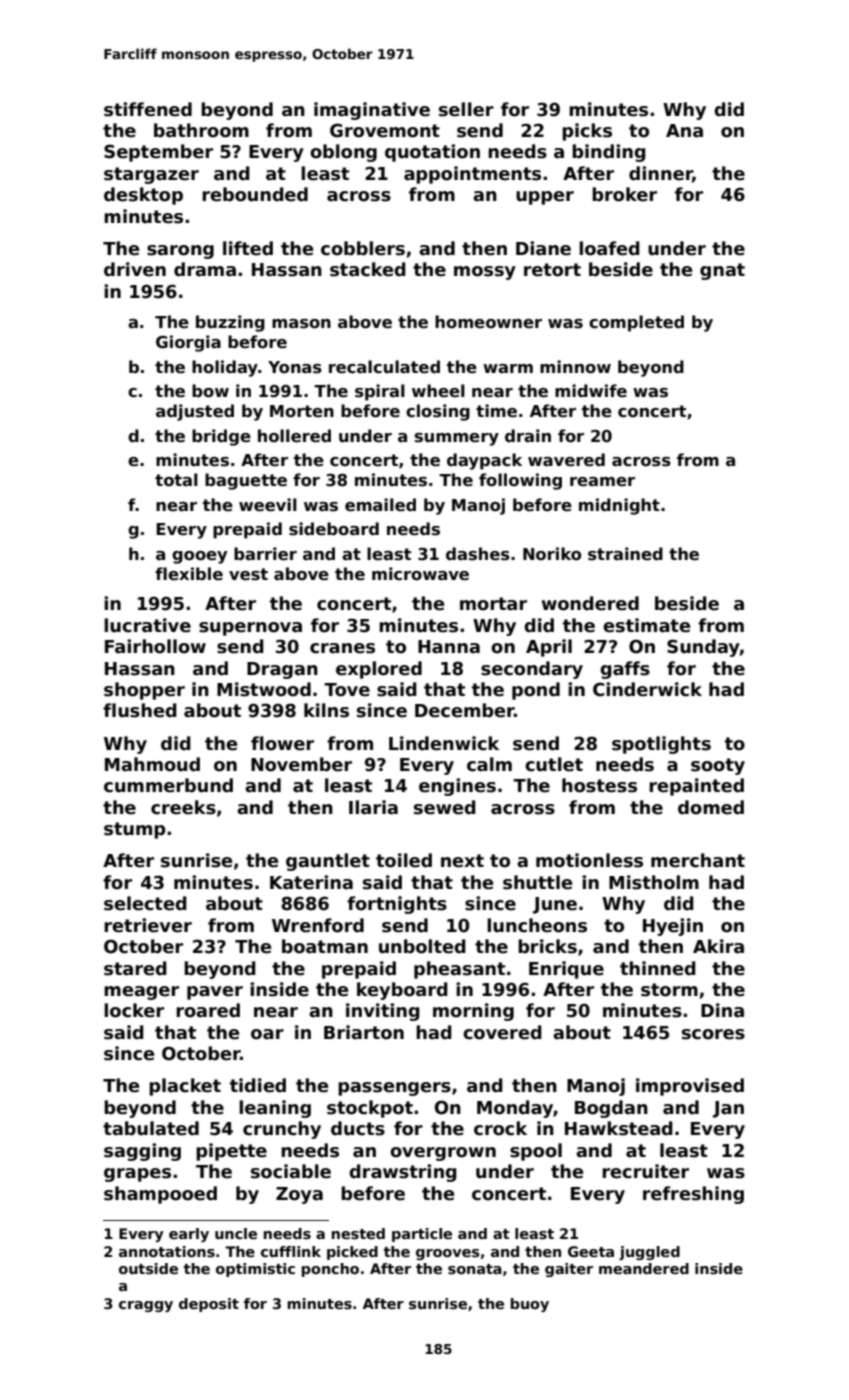 Image resolution: width=849 pixels, height=1400 pixels. Describe the element at coordinates (545, 198) in the screenshot. I see `upper` at that location.
